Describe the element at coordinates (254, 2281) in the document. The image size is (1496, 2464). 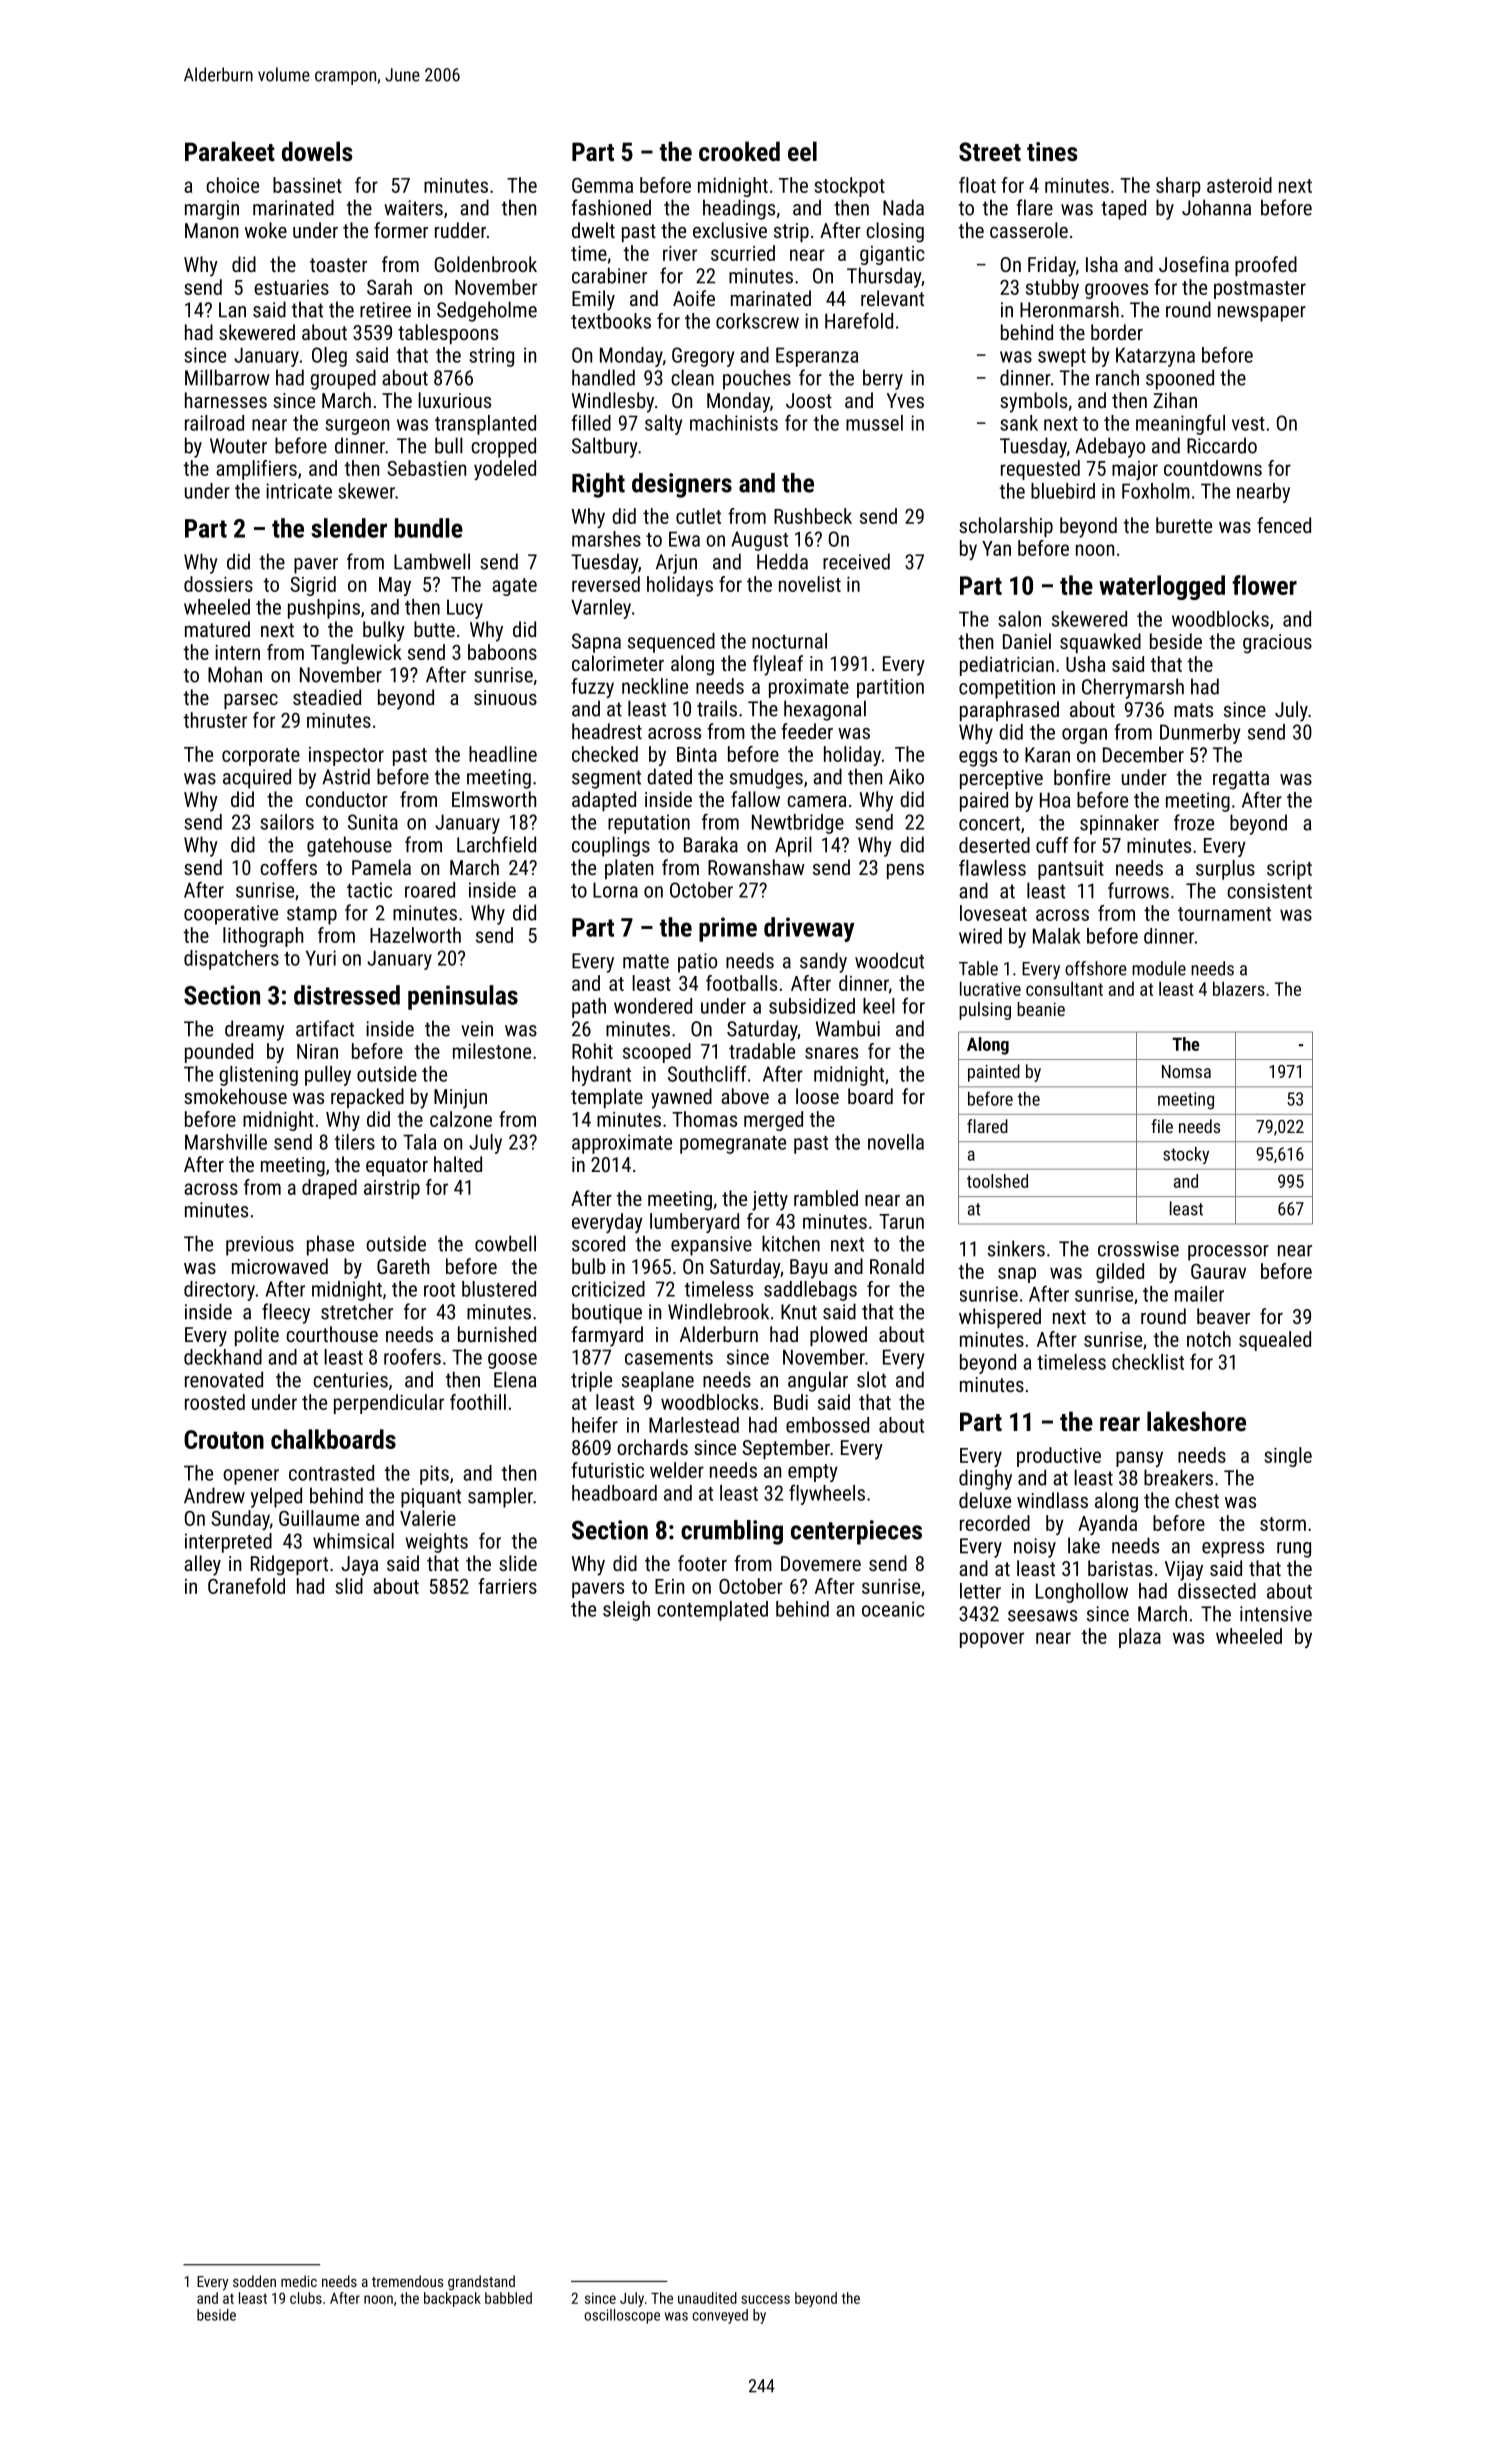
I see `sodden` at that location.
